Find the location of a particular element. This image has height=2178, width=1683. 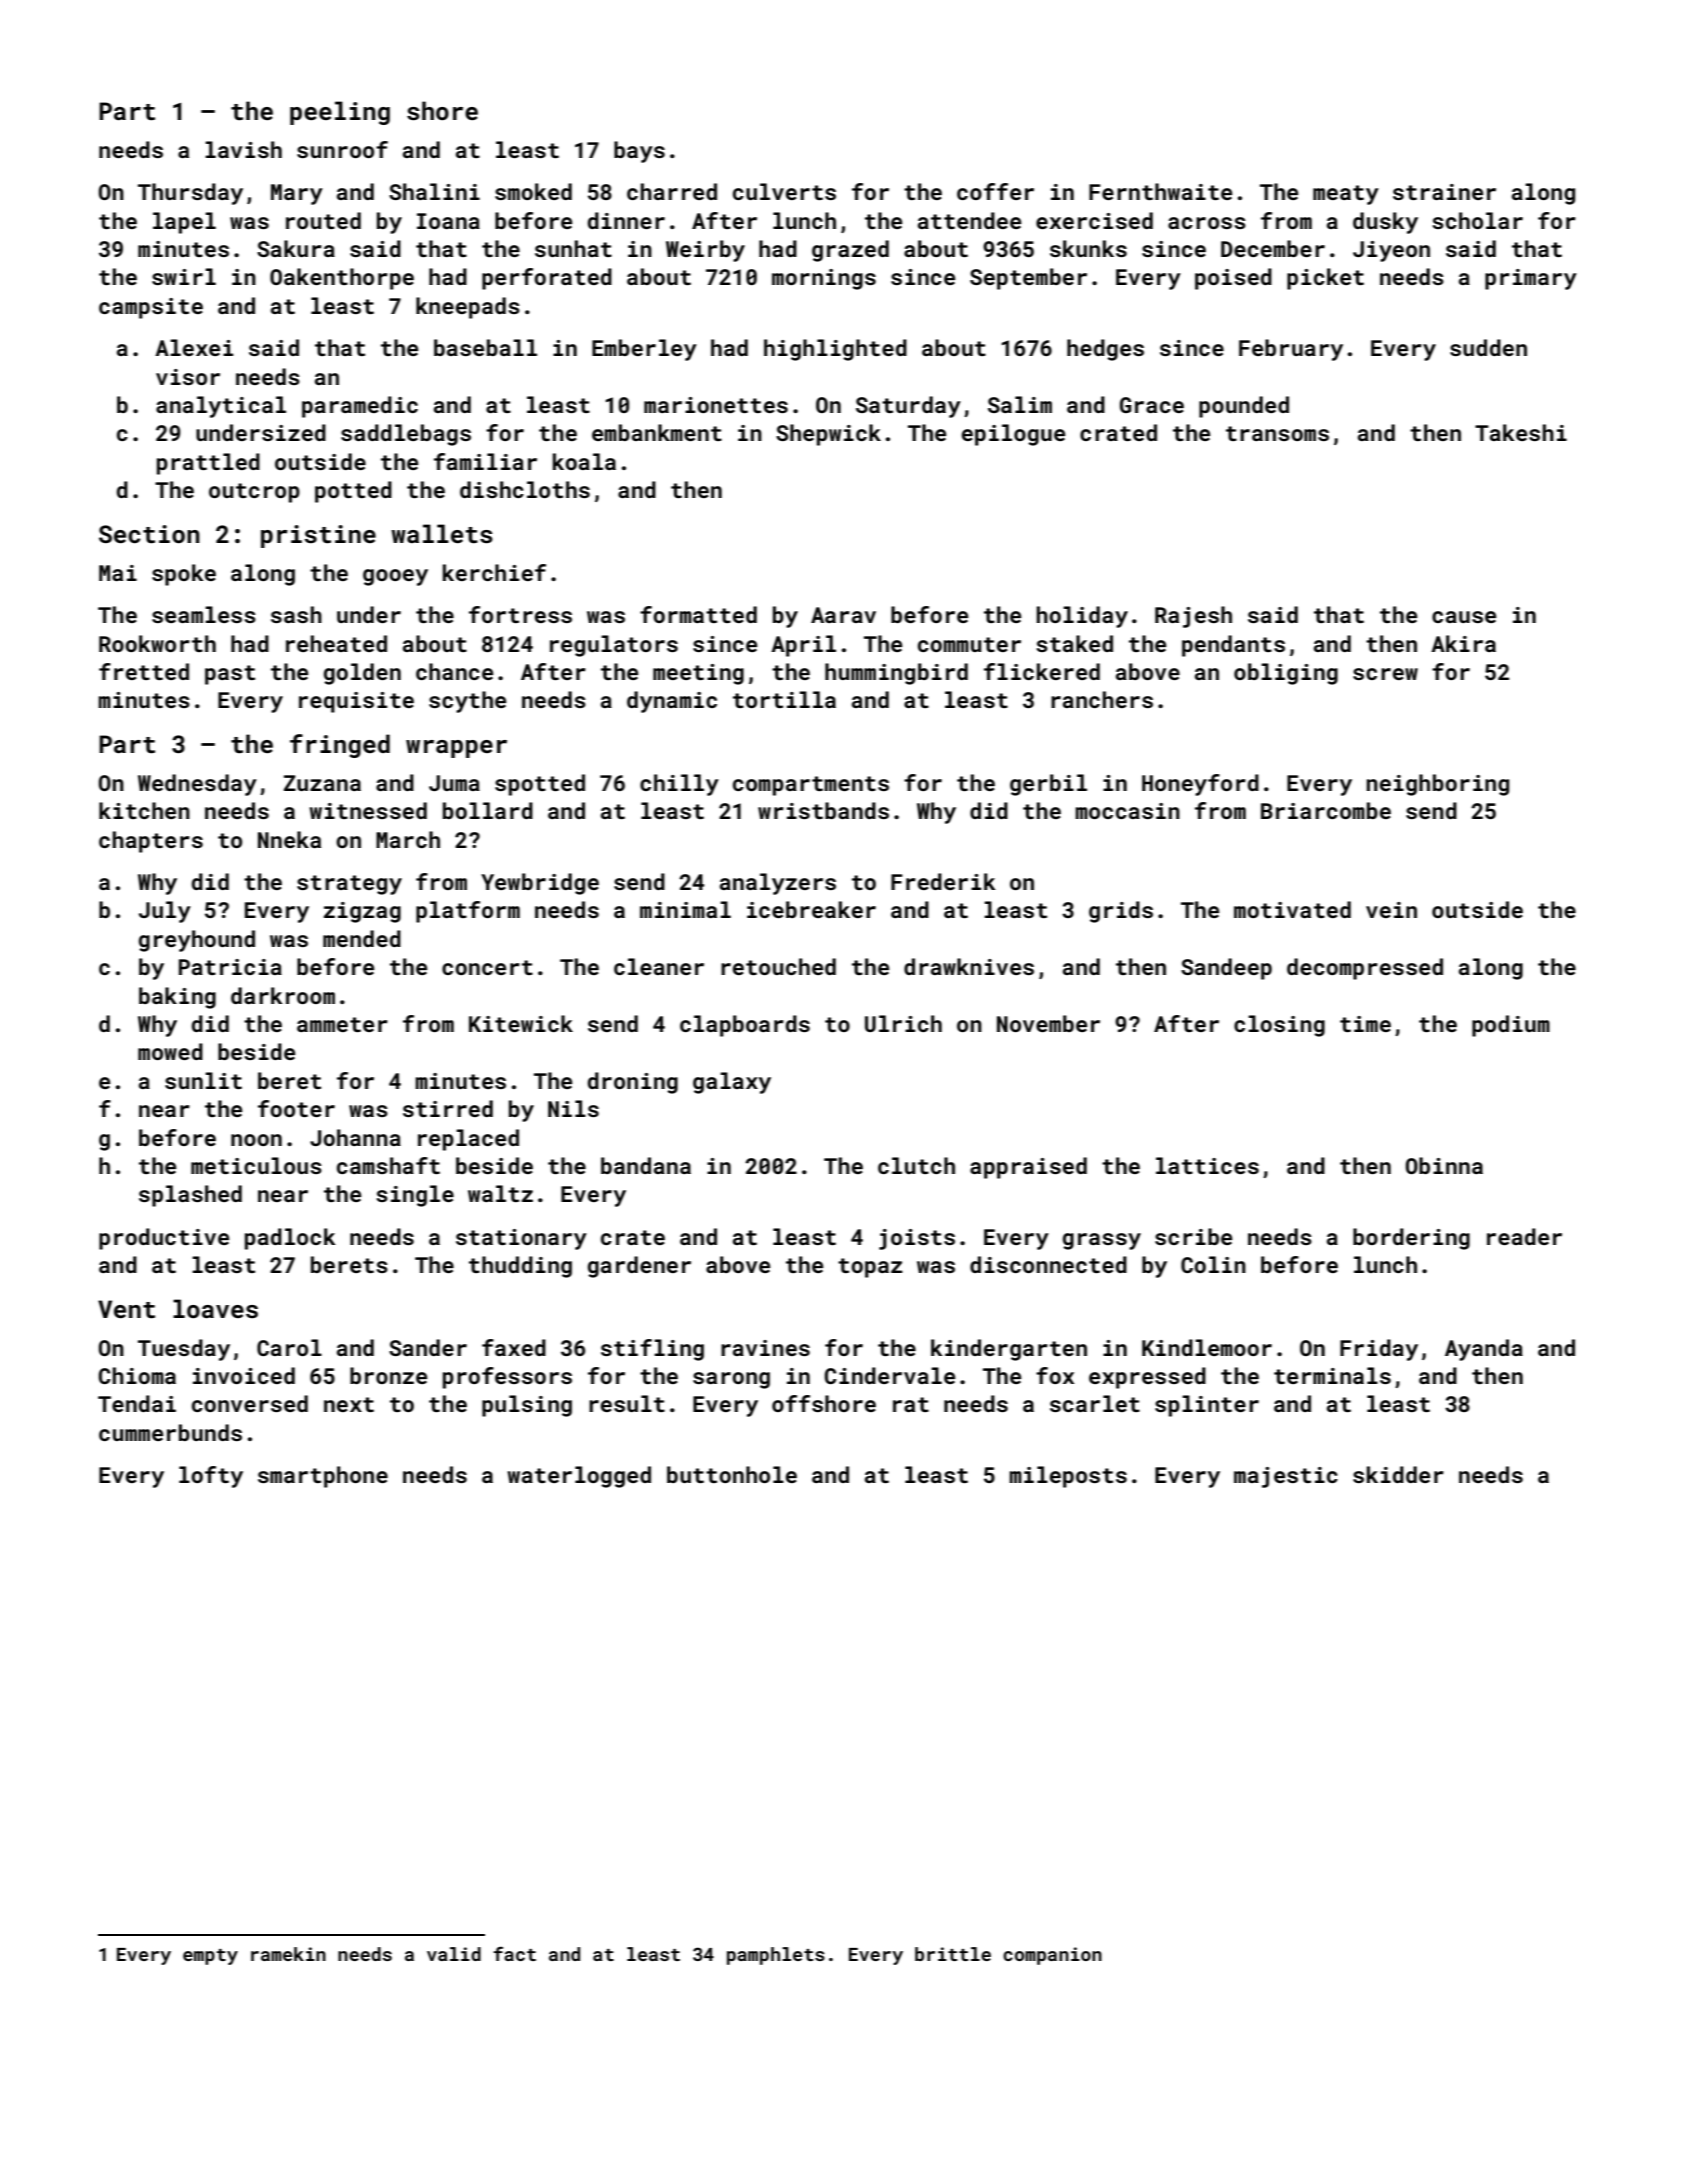

bandana is located at coordinates (646, 1165).
